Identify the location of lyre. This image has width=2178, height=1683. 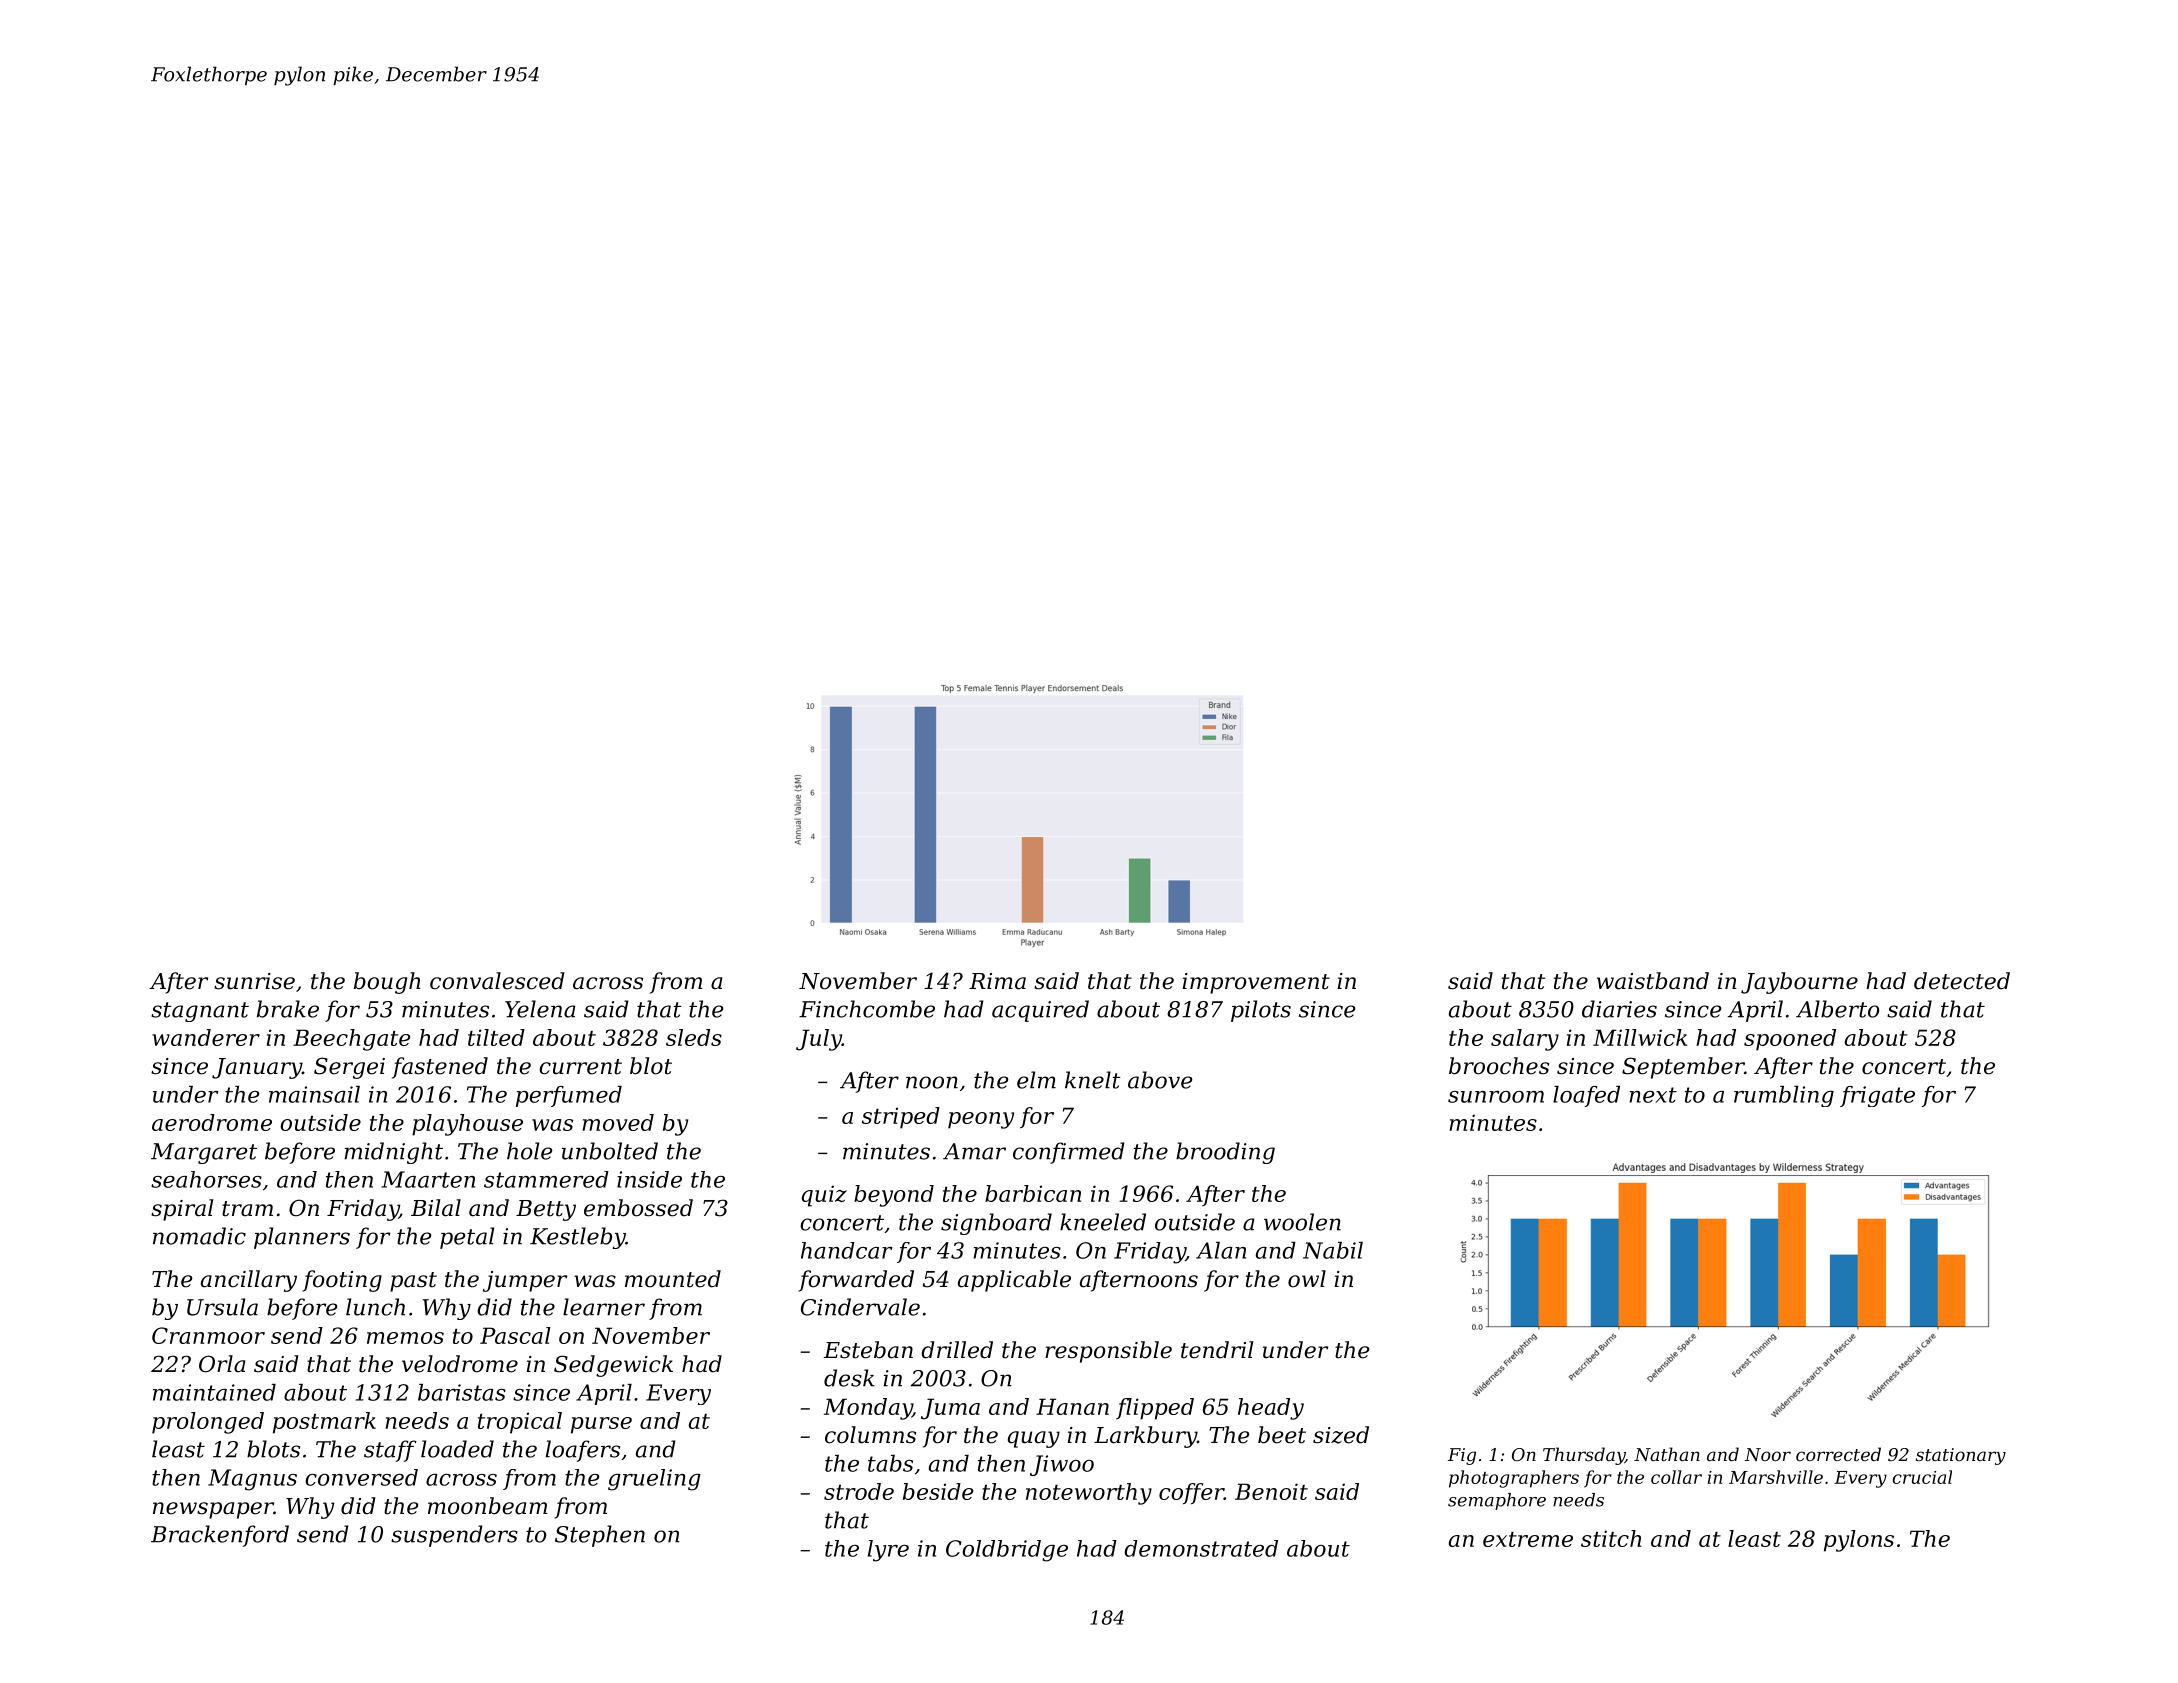
(888, 1551).
